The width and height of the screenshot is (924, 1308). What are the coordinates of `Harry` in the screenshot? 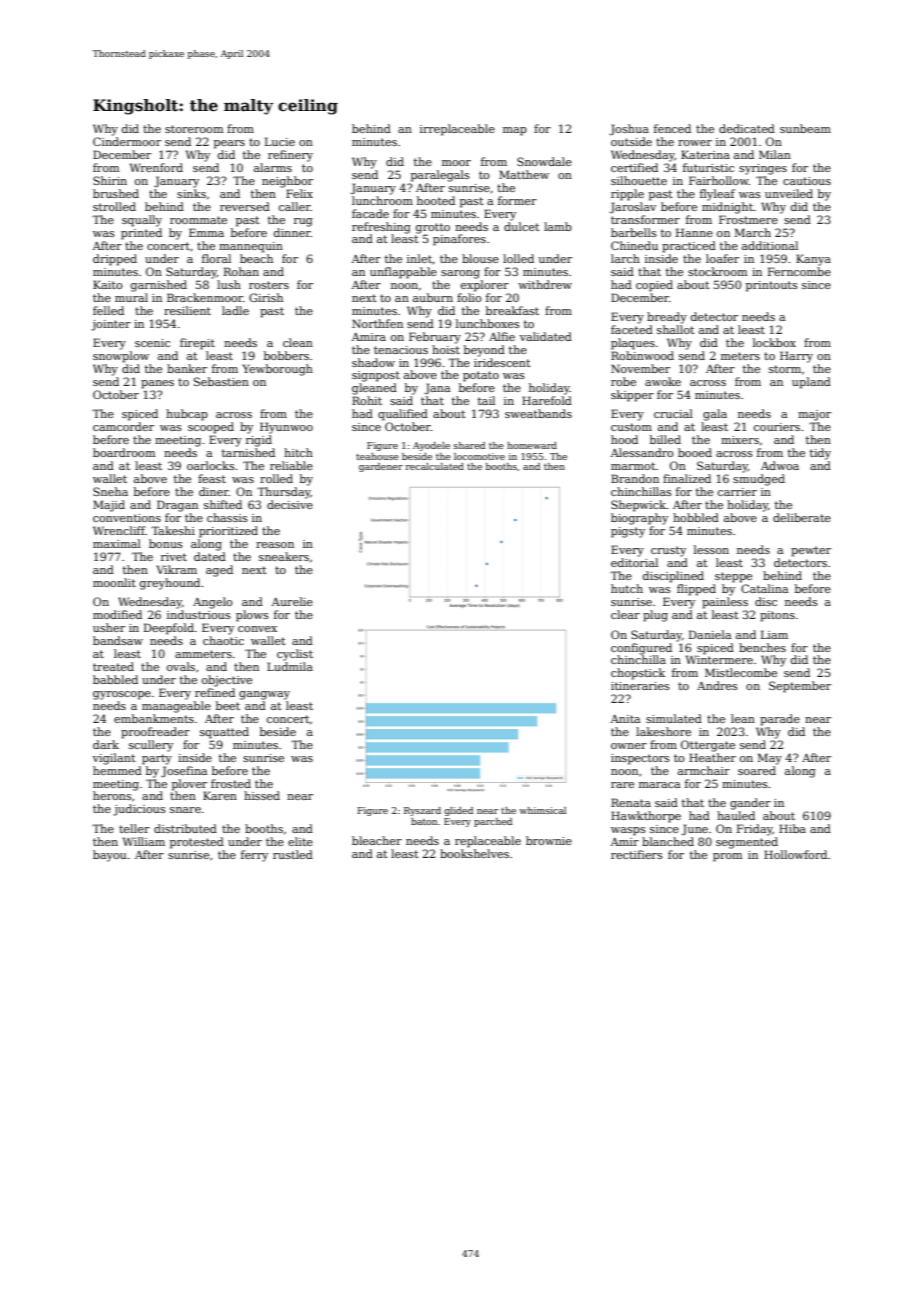 It's located at (796, 357).
